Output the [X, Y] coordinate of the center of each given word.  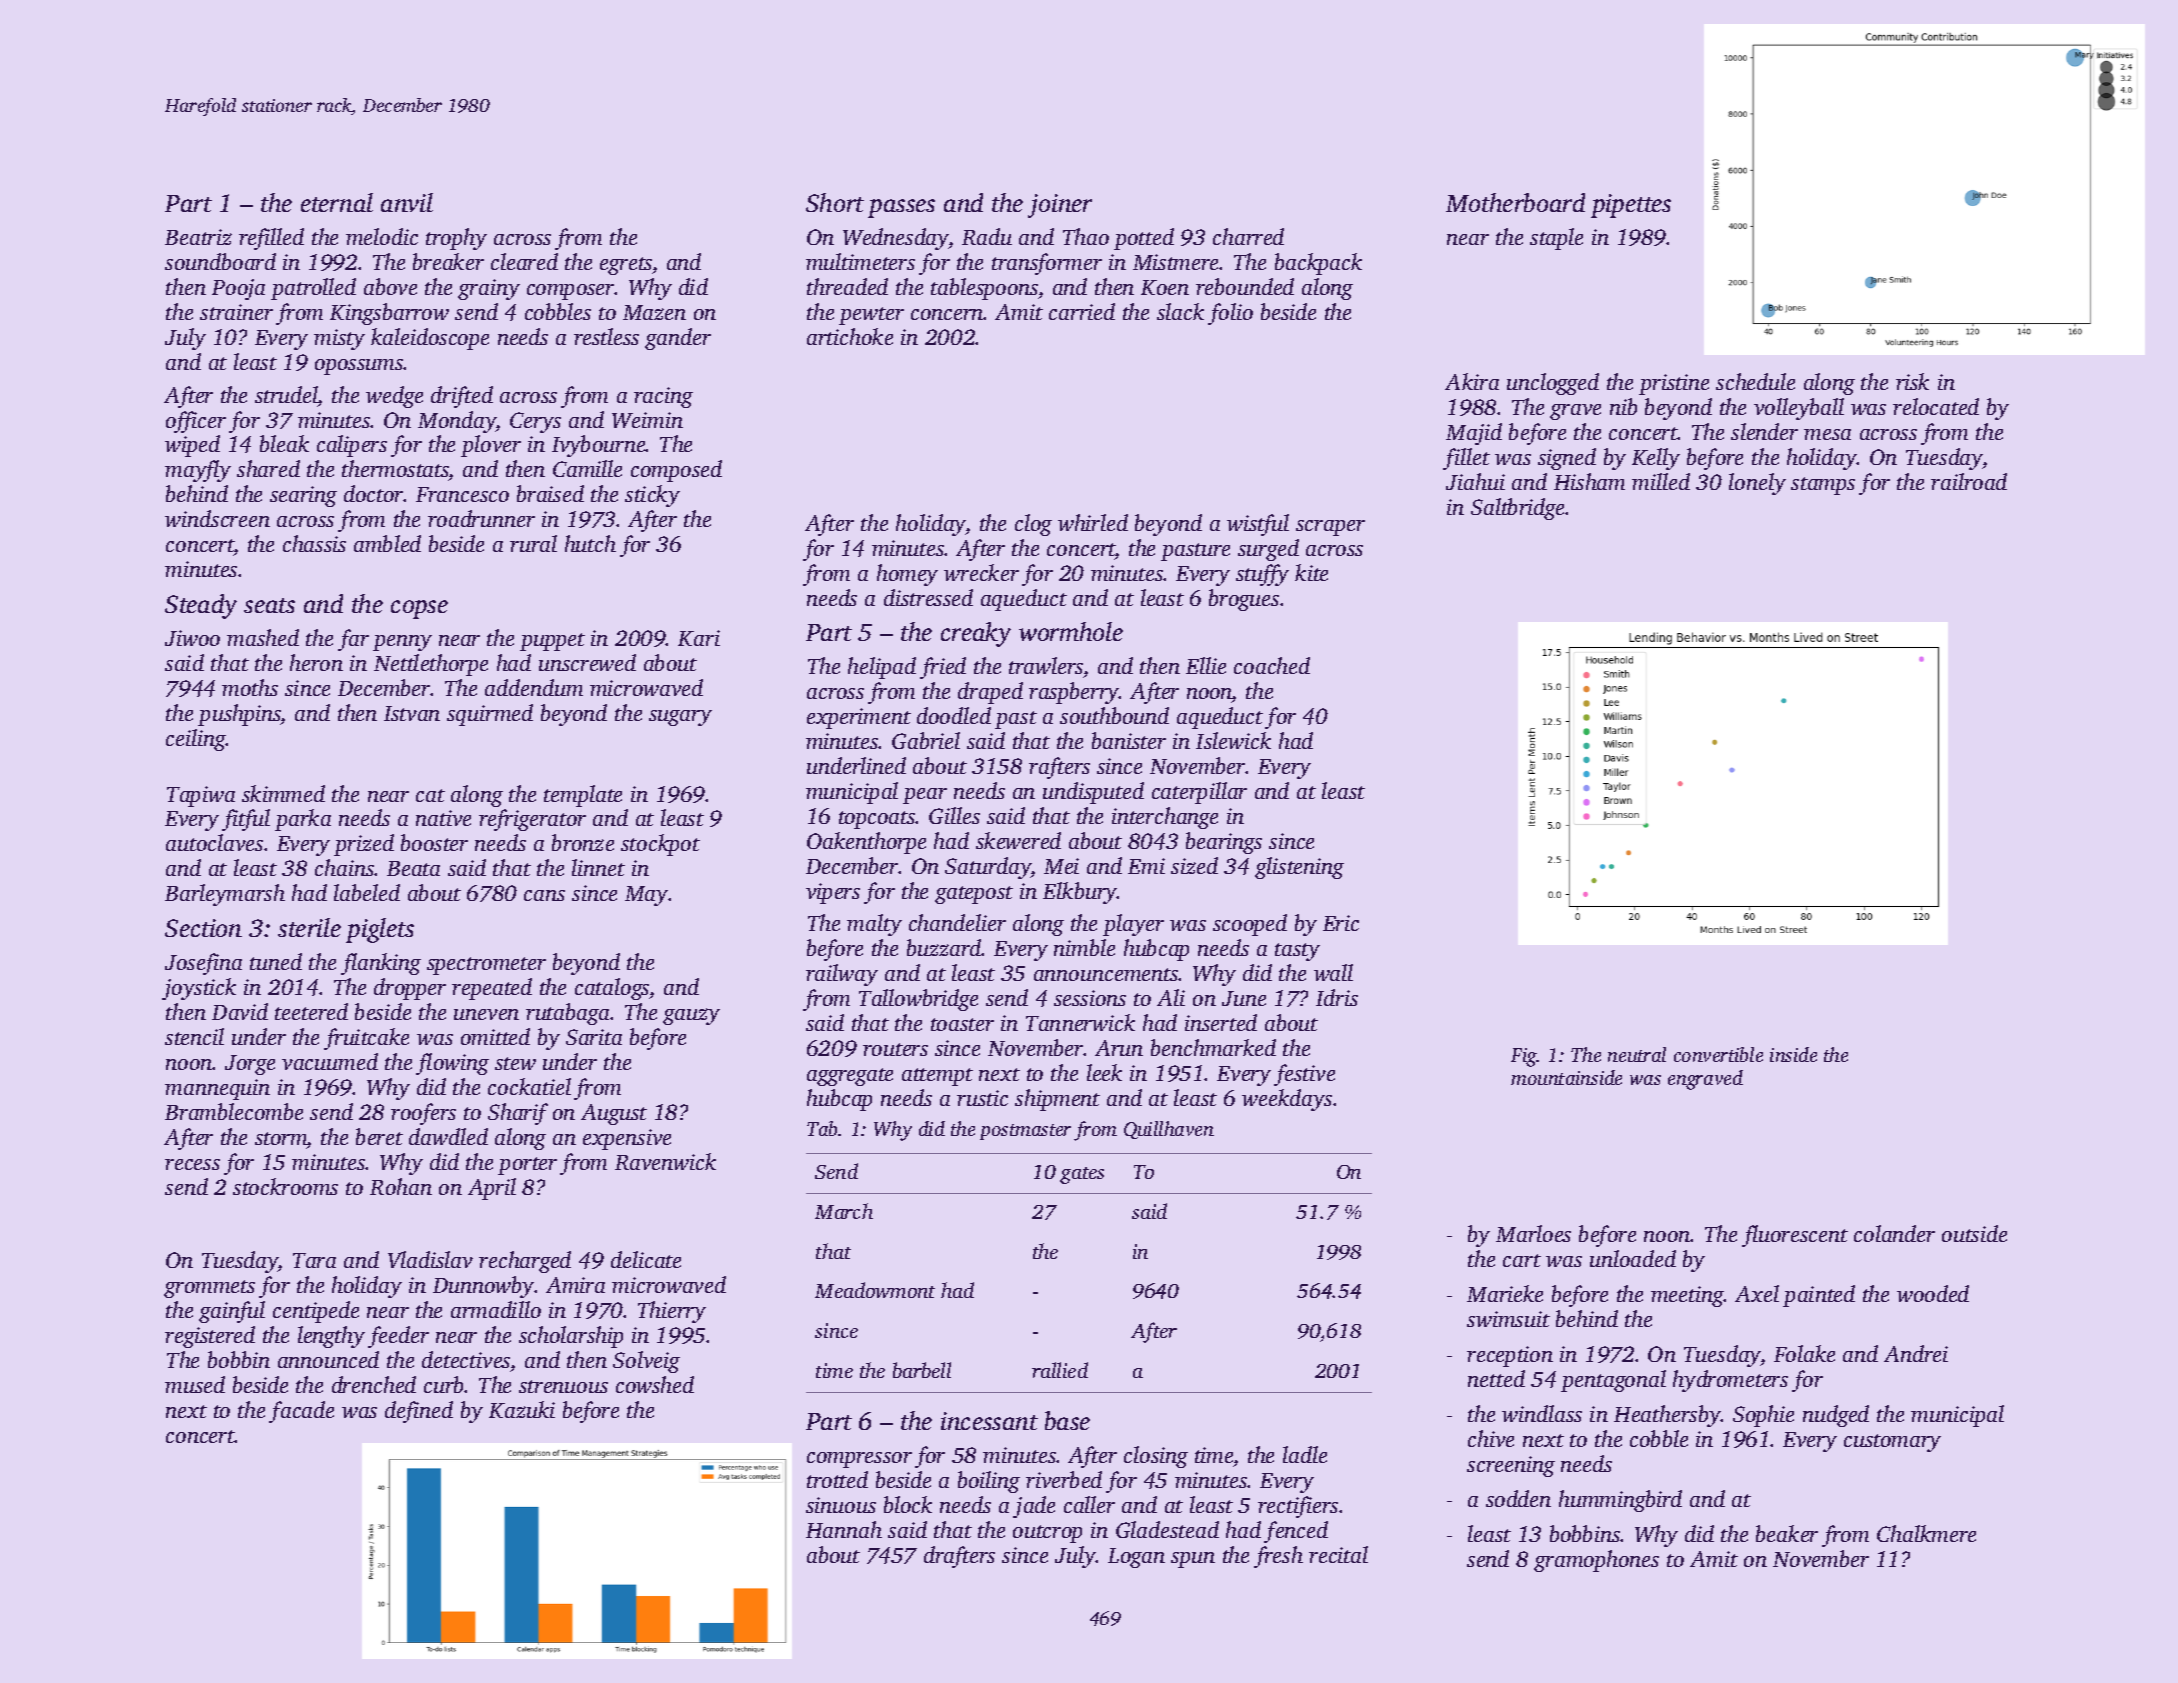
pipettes [1631, 206]
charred [1248, 236]
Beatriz [198, 237]
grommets [209, 1289]
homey [907, 575]
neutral [1637, 1054]
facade [301, 1412]
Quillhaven [1169, 1130]
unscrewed [587, 662]
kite [1311, 572]
